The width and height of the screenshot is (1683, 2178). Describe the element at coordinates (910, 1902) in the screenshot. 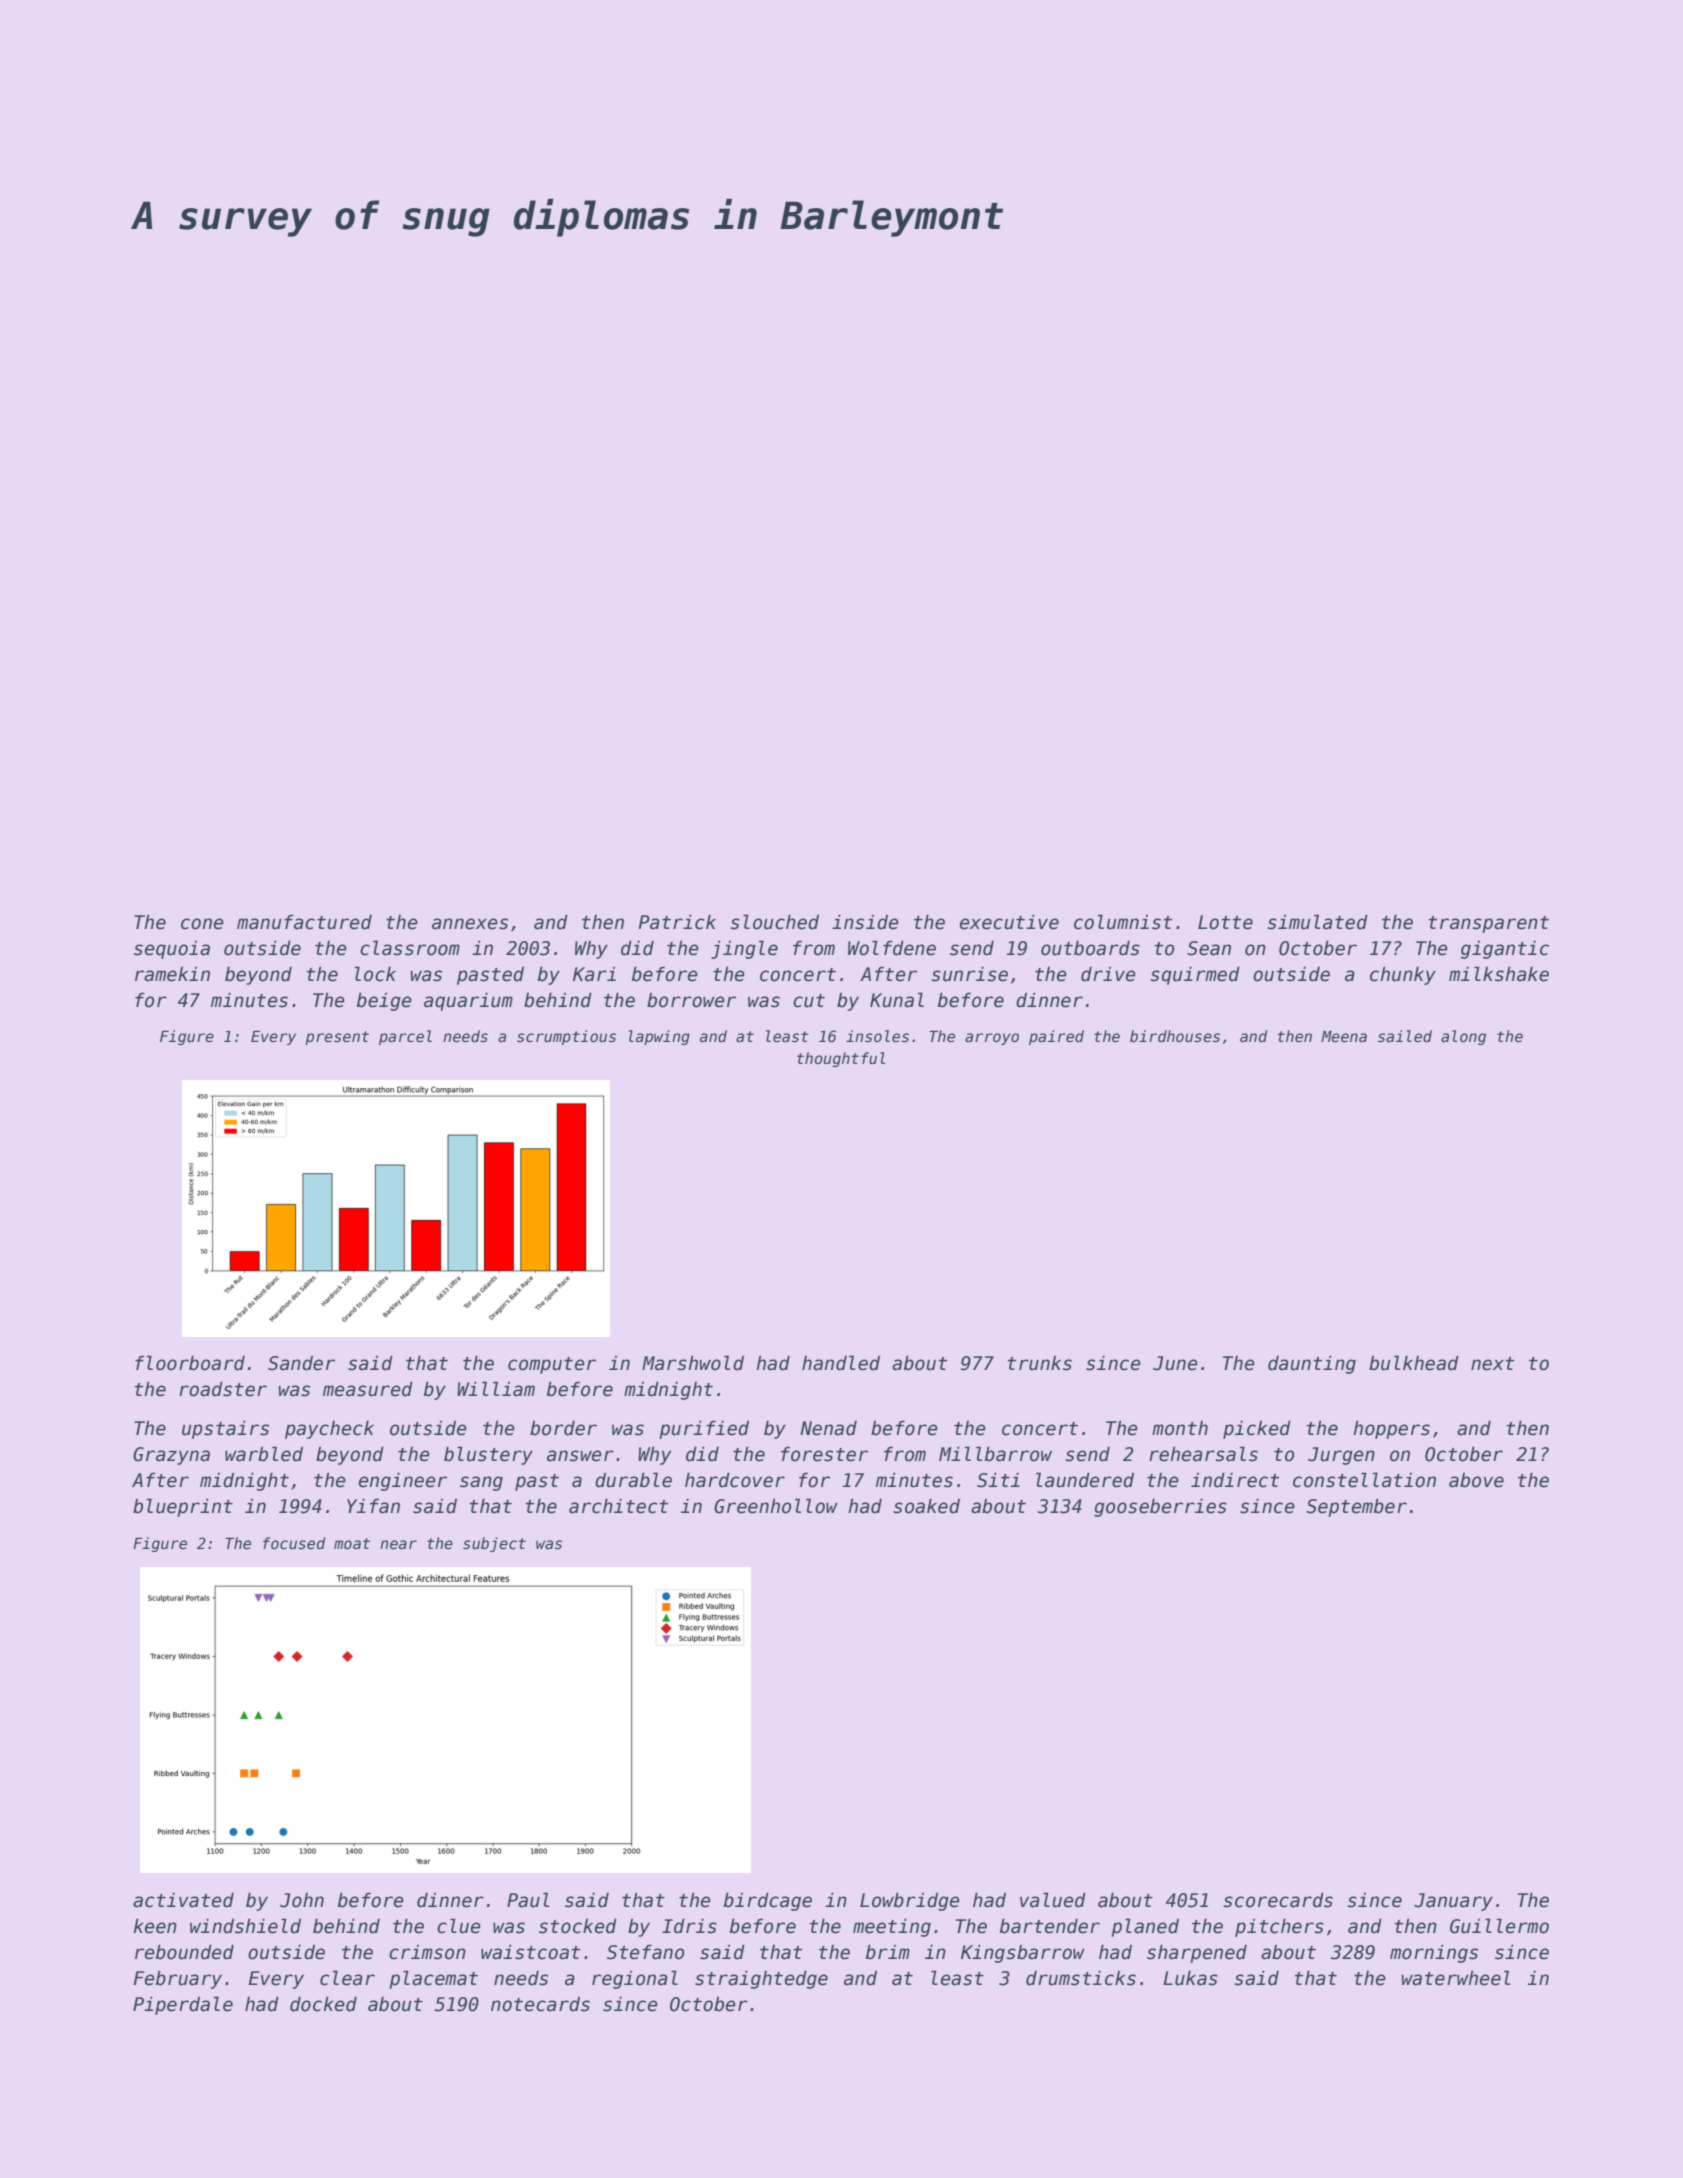

I see `Lowbridge` at that location.
